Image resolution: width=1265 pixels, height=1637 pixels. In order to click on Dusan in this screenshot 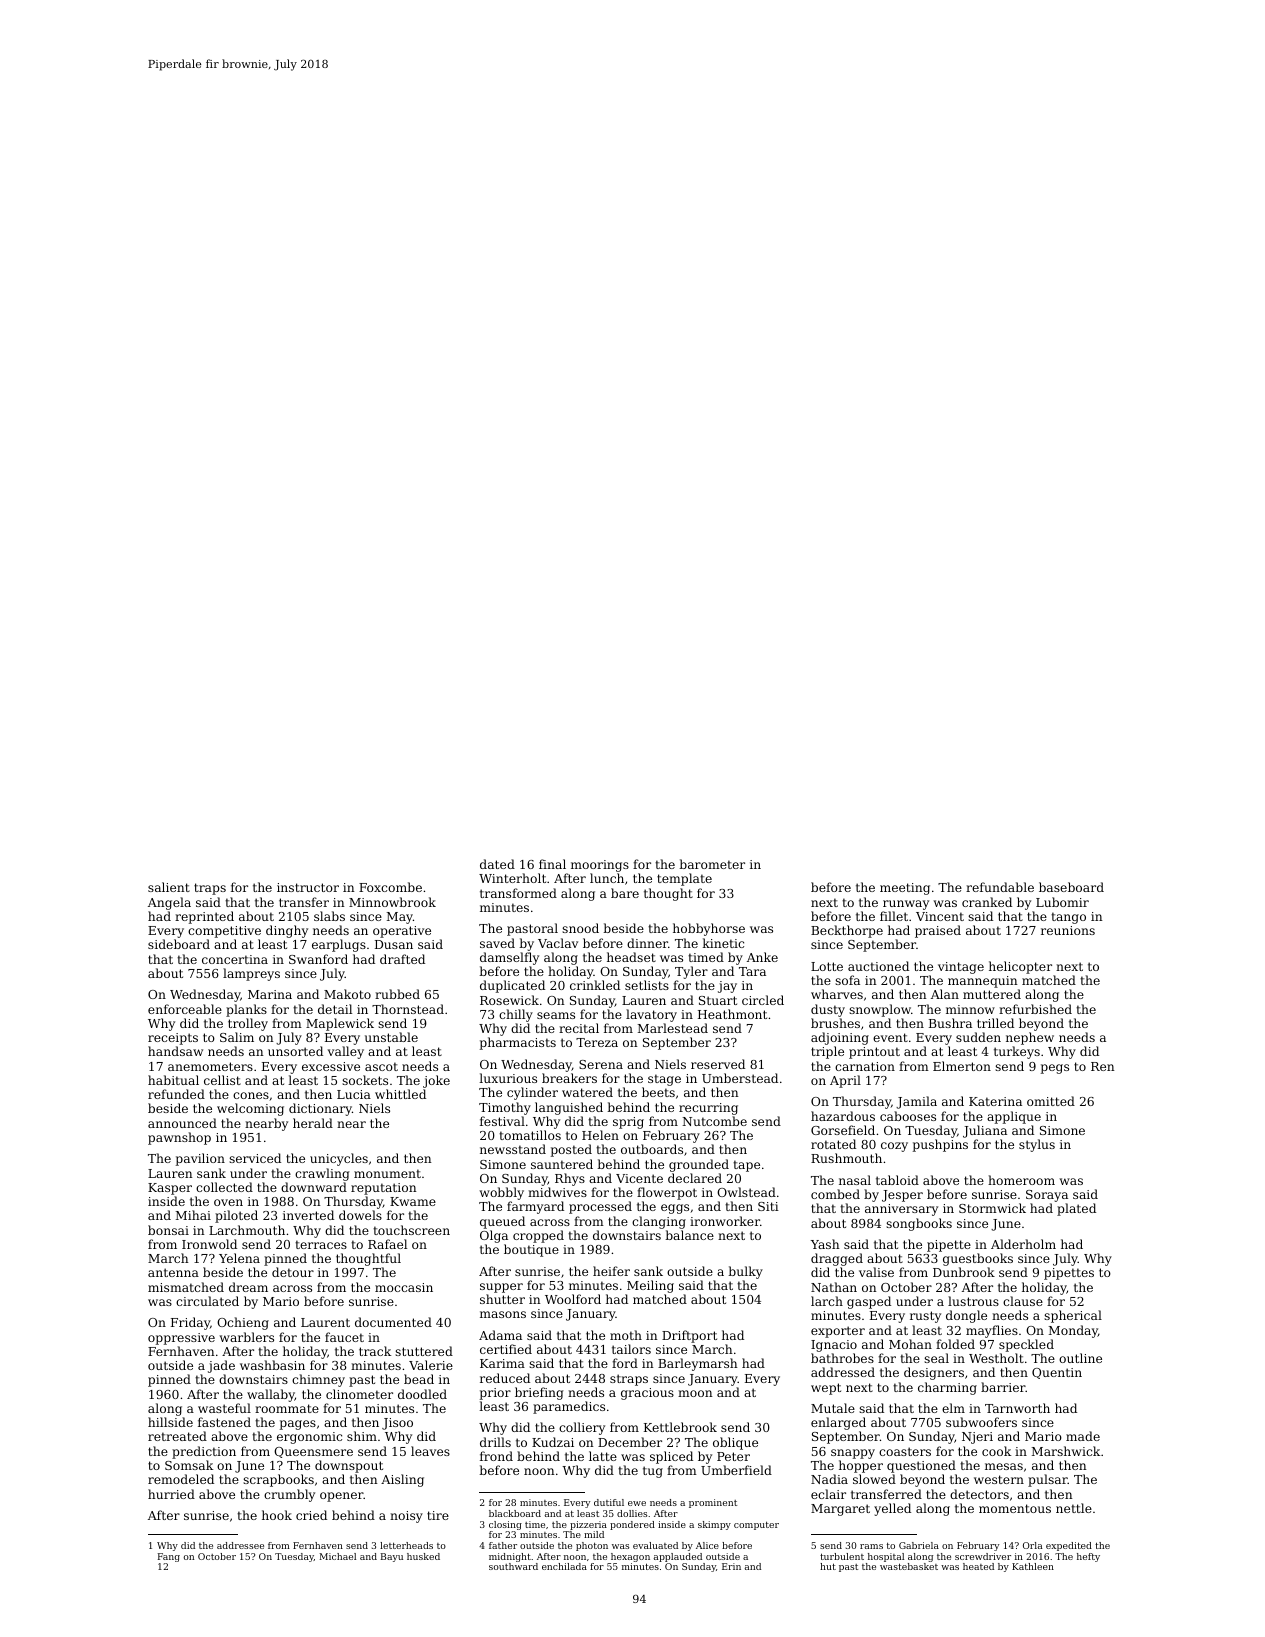, I will do `click(394, 944)`.
